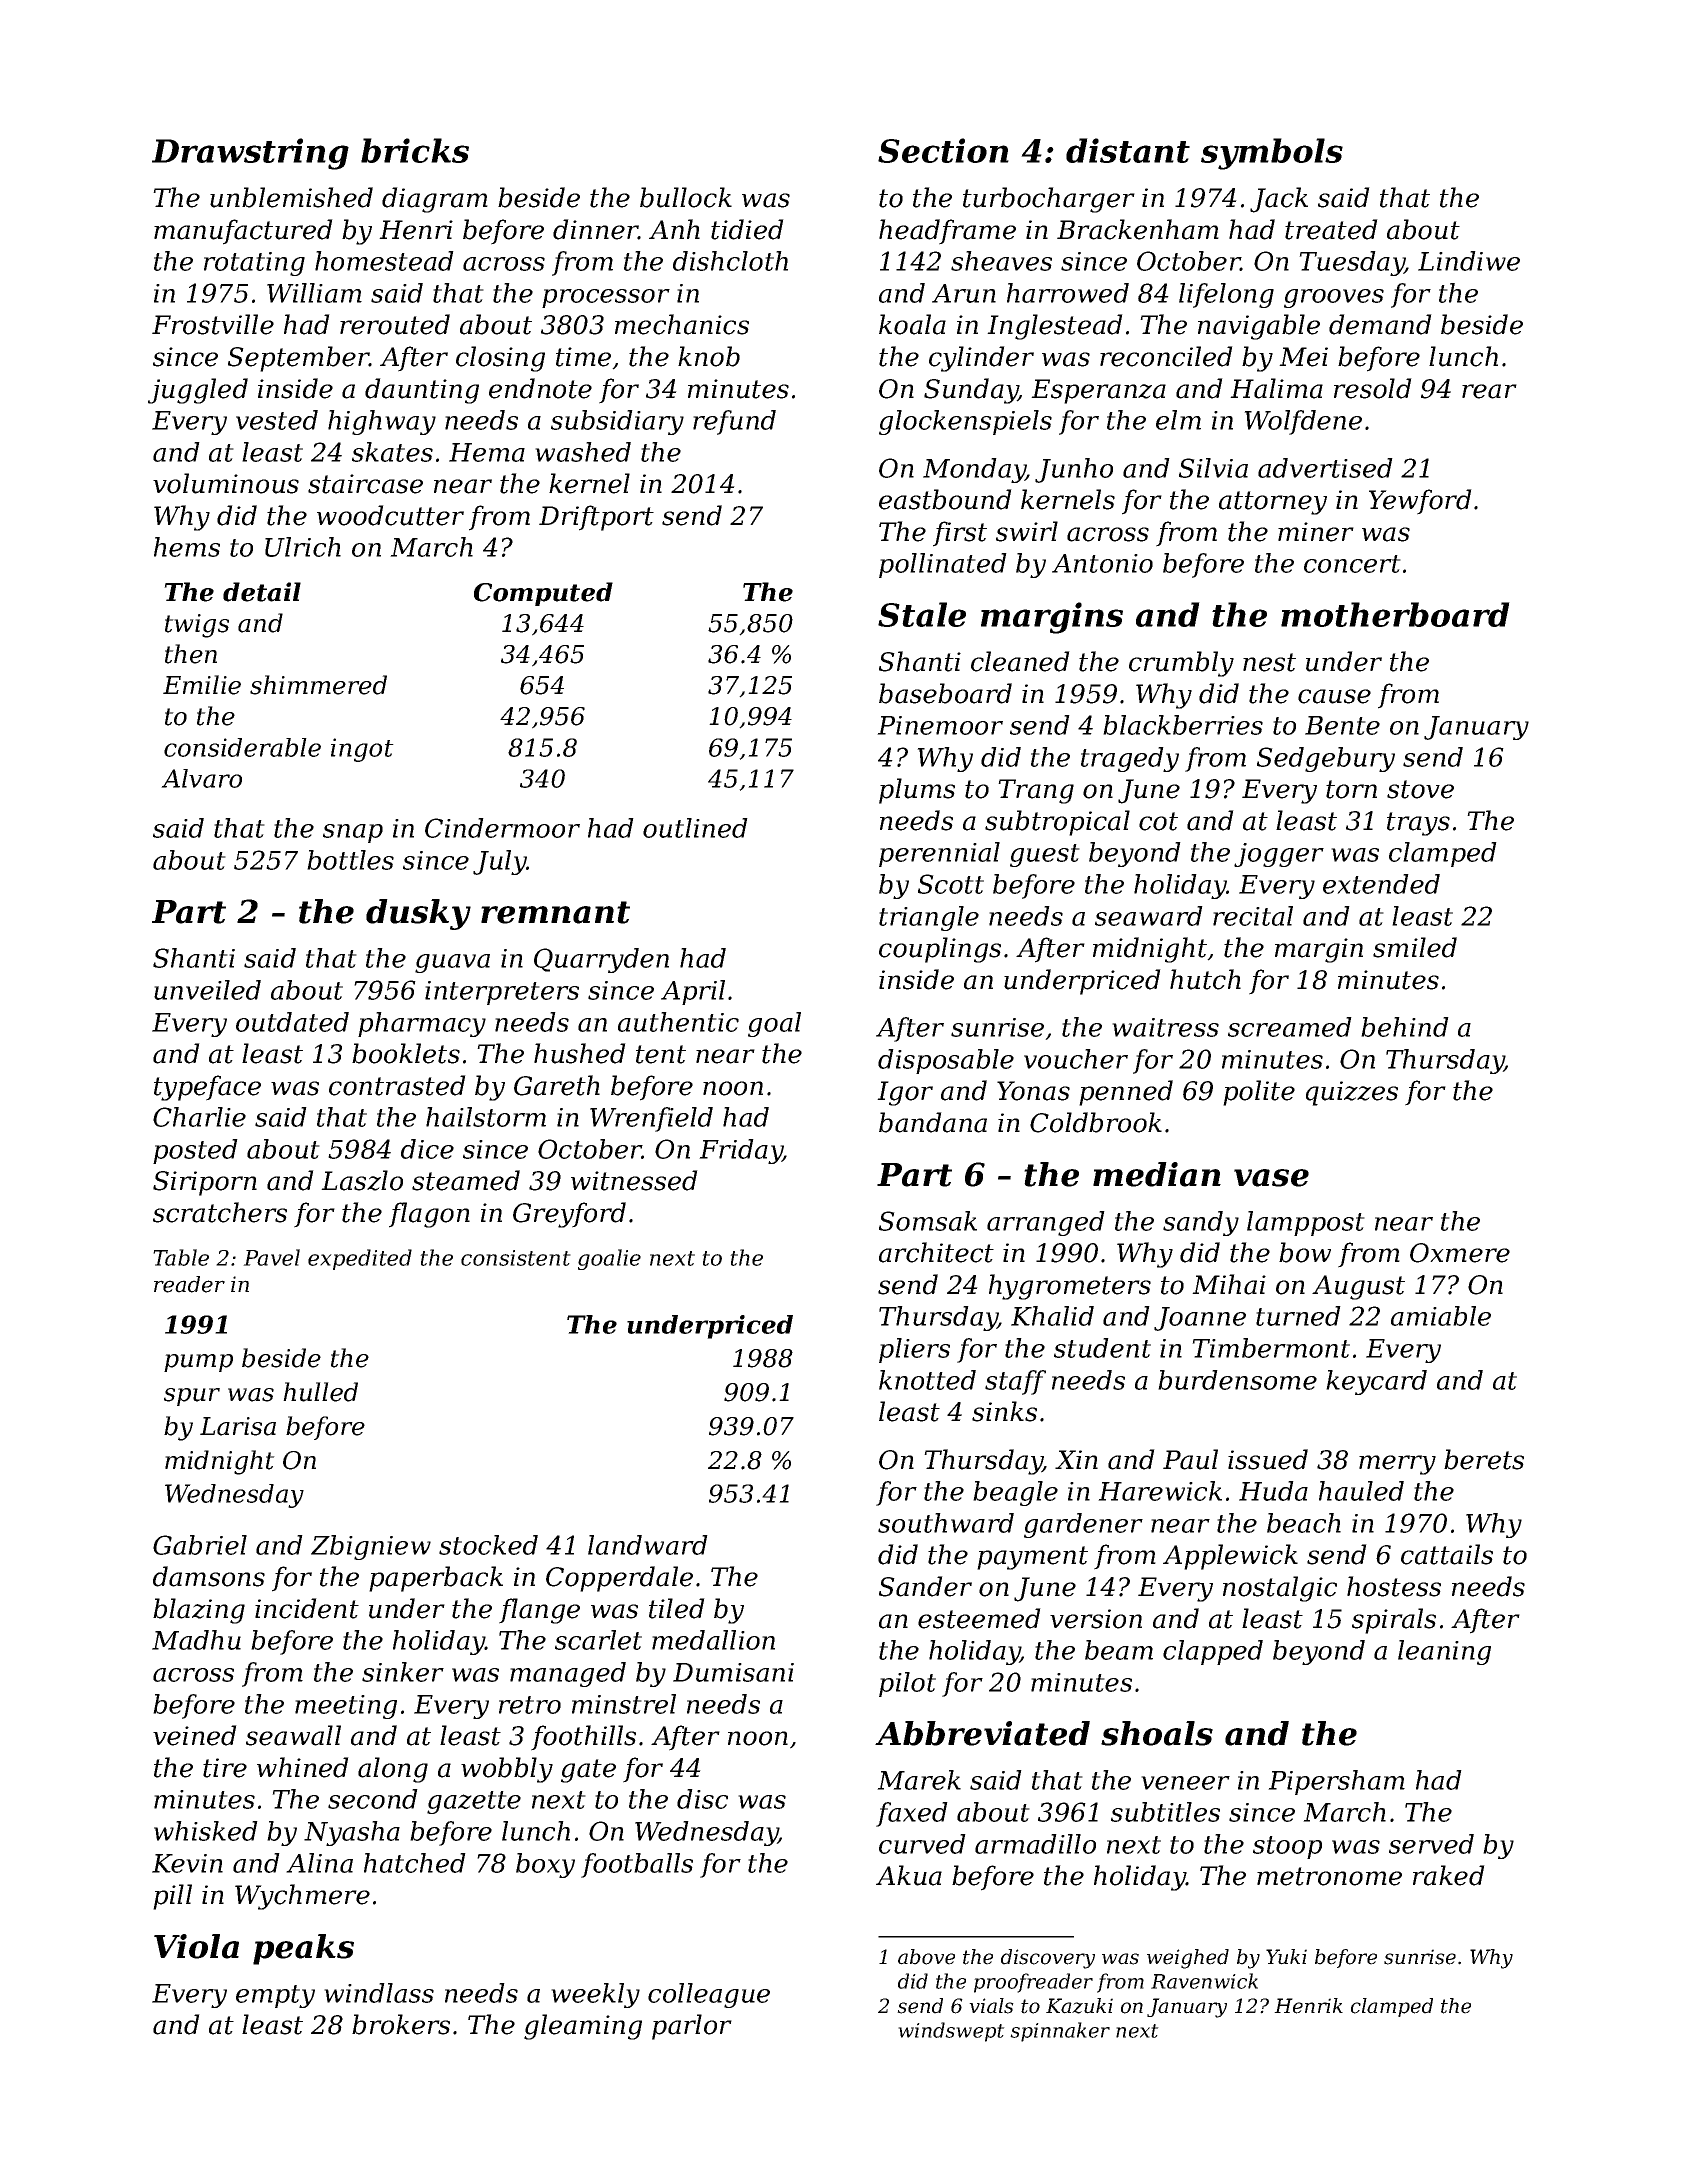 The height and width of the screenshot is (2178, 1683). Describe the element at coordinates (1418, 824) in the screenshot. I see `trays` at that location.
